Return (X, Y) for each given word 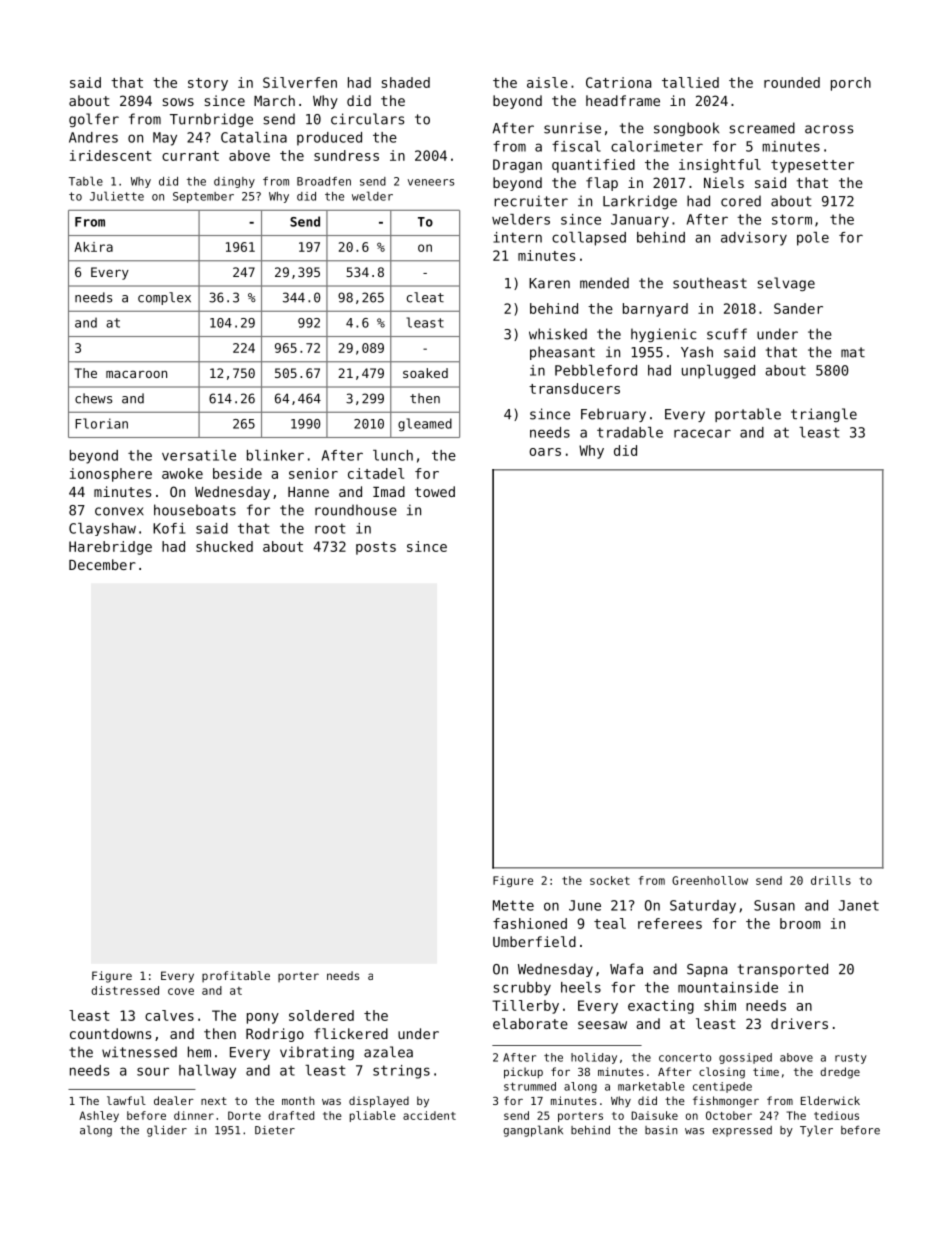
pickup (523, 1073)
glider (167, 1131)
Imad (389, 491)
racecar (702, 433)
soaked (425, 373)
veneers (431, 182)
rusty (851, 1058)
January (640, 221)
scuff (727, 334)
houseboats (195, 510)
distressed (125, 990)
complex (164, 298)
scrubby (522, 989)
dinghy (234, 182)
